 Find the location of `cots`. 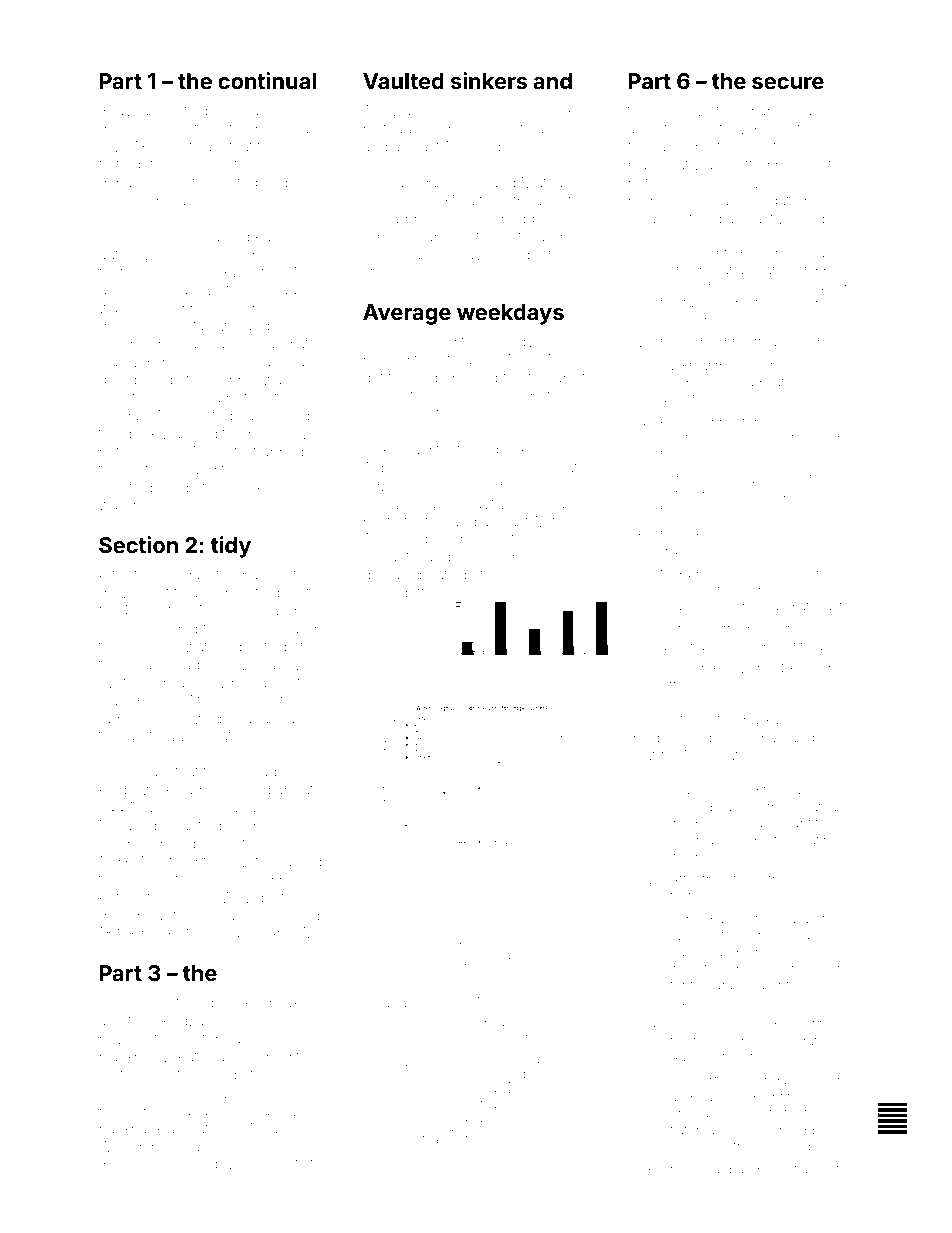

cots is located at coordinates (515, 237).
